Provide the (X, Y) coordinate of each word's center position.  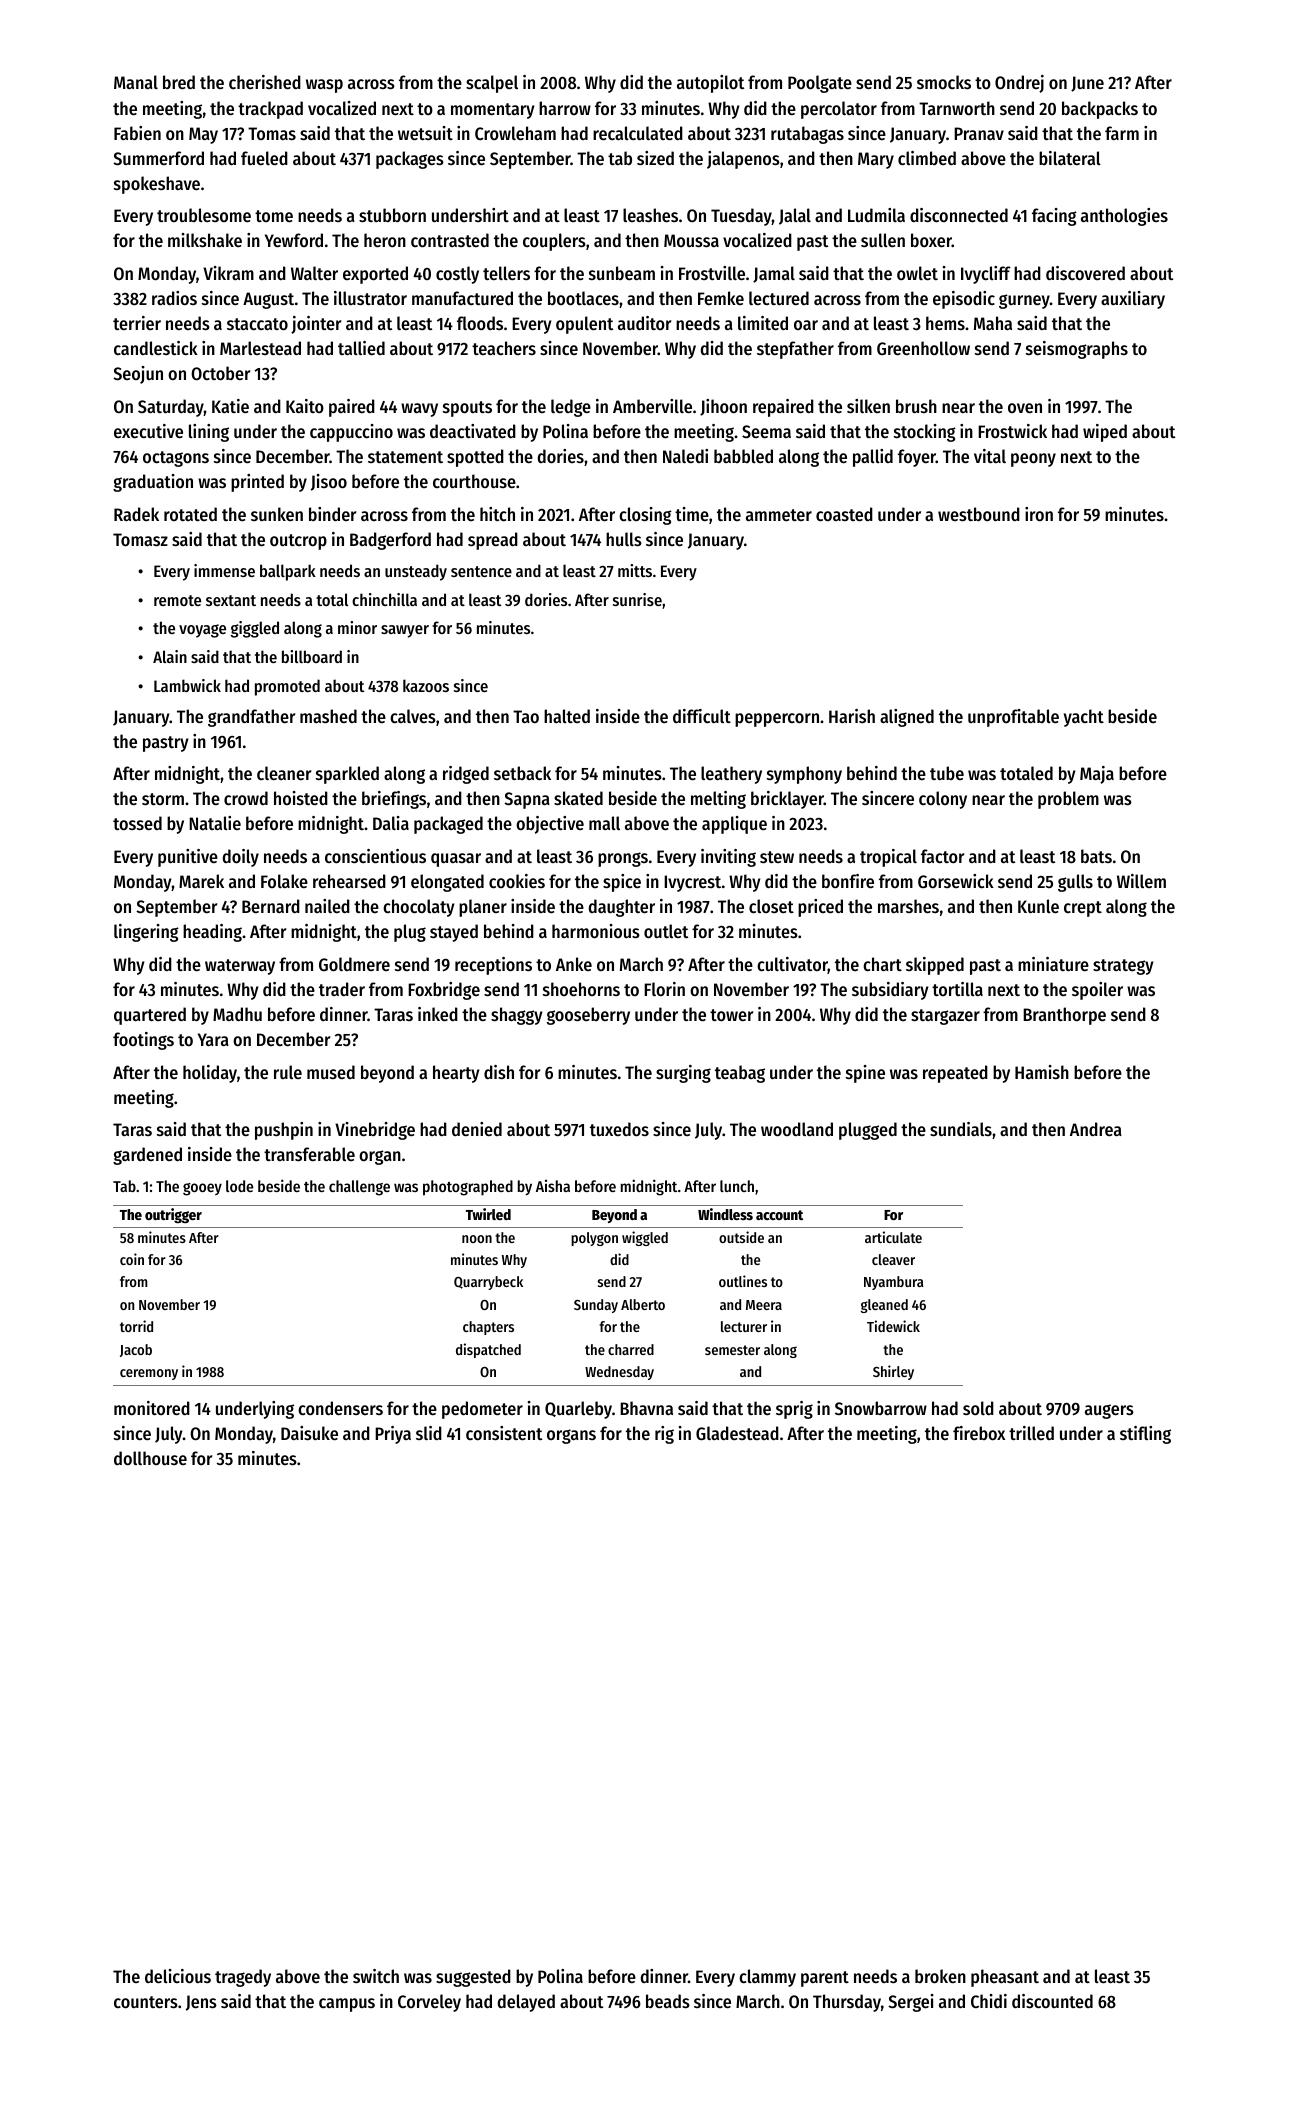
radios (174, 298)
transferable (309, 1154)
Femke (721, 298)
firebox (979, 1433)
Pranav (979, 133)
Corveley (429, 2003)
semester (732, 1350)
